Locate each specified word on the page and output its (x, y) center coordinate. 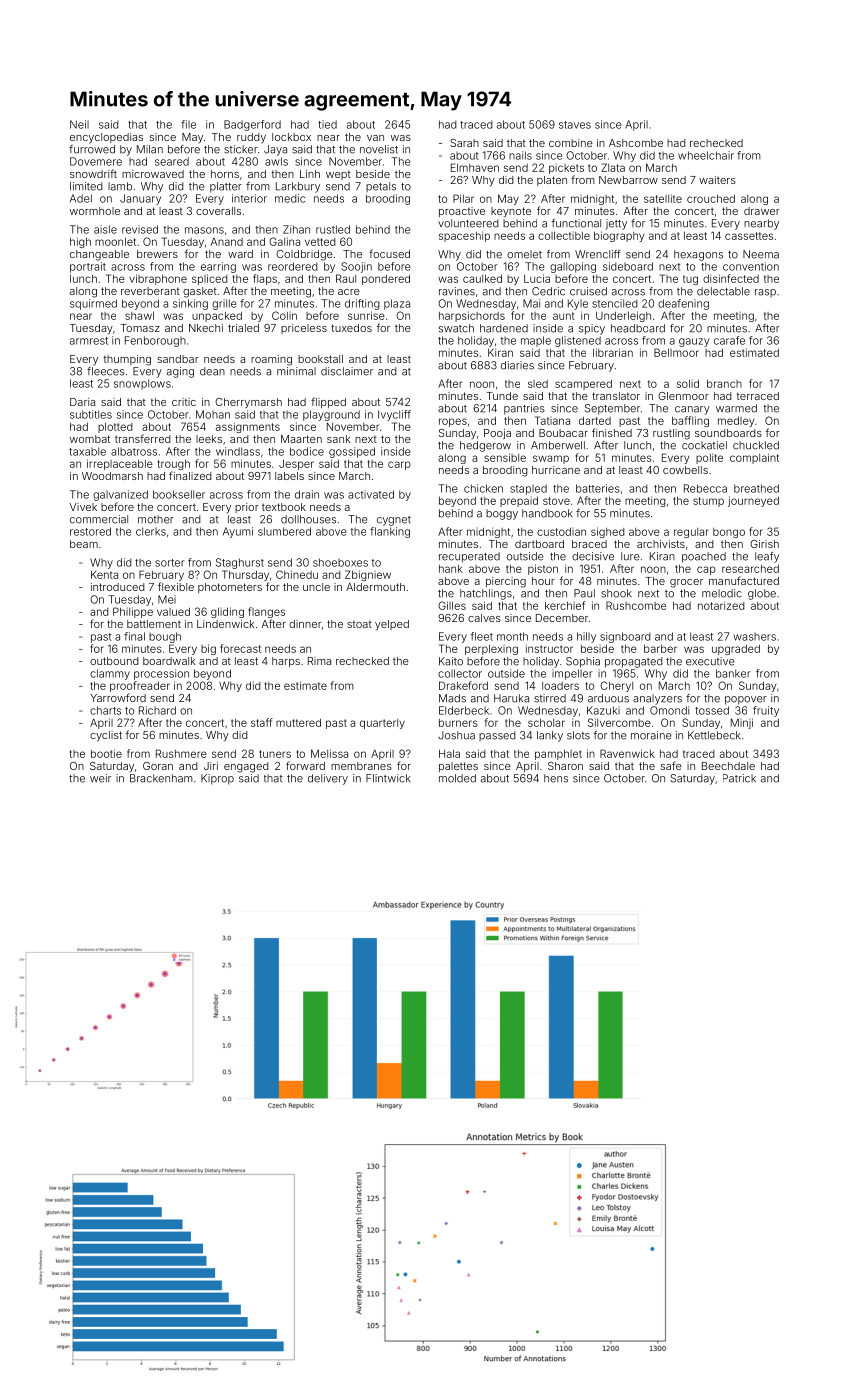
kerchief (565, 605)
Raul (346, 278)
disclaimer (347, 371)
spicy (592, 329)
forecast (240, 648)
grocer (686, 583)
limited (86, 186)
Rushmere (181, 753)
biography (619, 236)
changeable (99, 255)
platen (552, 181)
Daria (82, 402)
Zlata (613, 167)
